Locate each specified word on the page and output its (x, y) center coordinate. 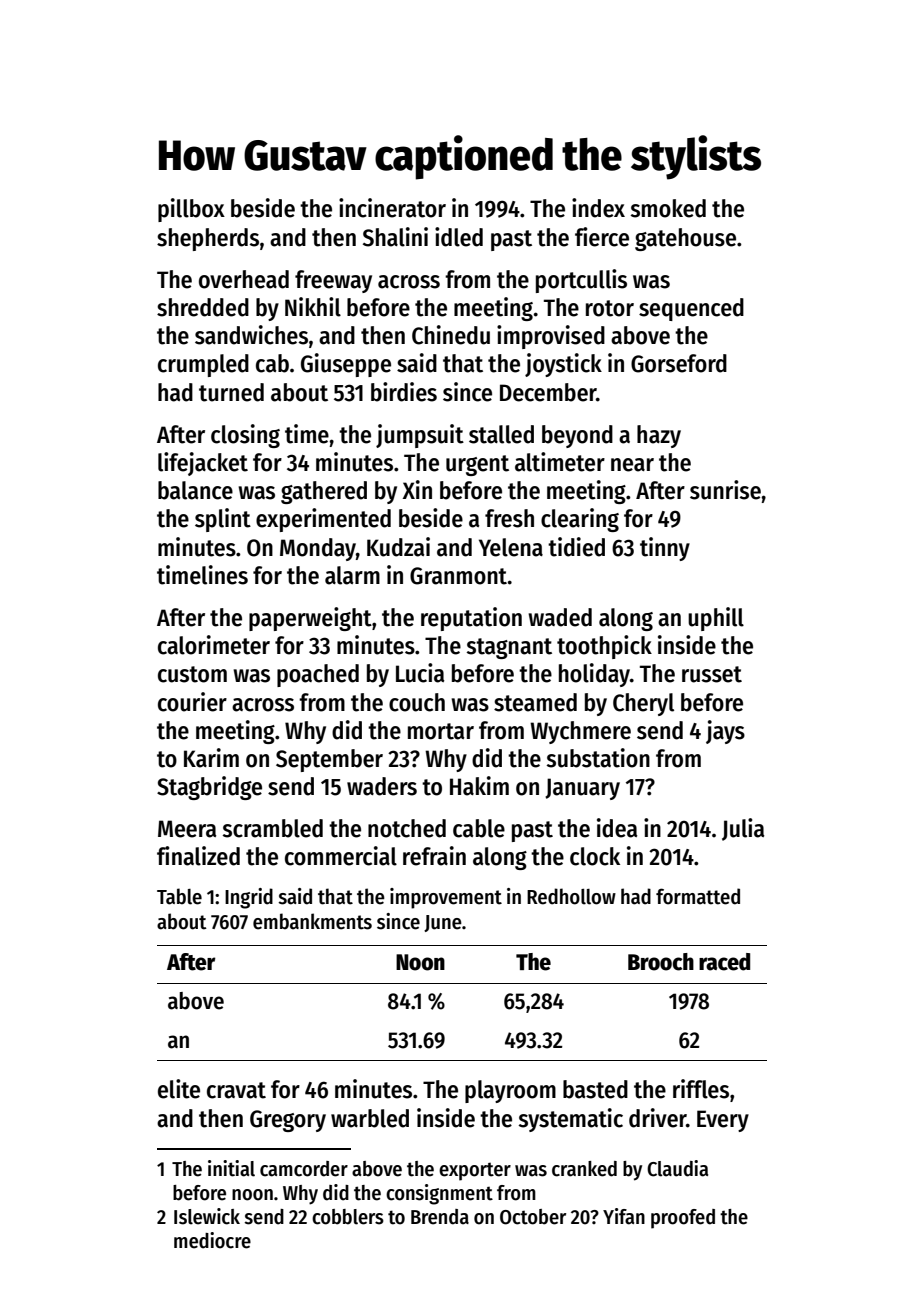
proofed (683, 1219)
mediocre (212, 1240)
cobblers (348, 1217)
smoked (668, 208)
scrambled (272, 828)
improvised (551, 337)
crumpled (203, 365)
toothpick (604, 647)
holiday (594, 675)
